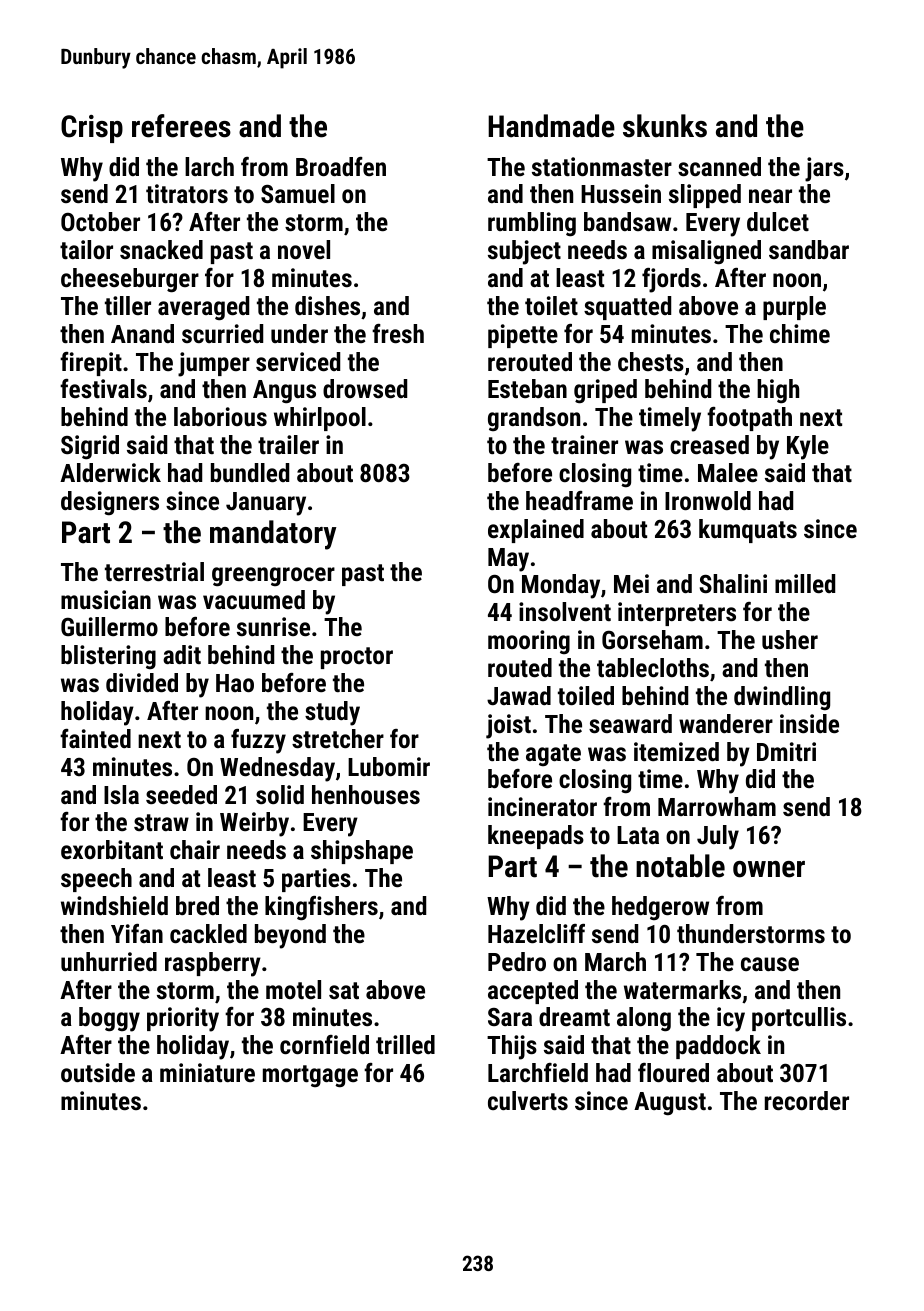  Describe the element at coordinates (809, 249) in the document. I see `sandbar` at that location.
